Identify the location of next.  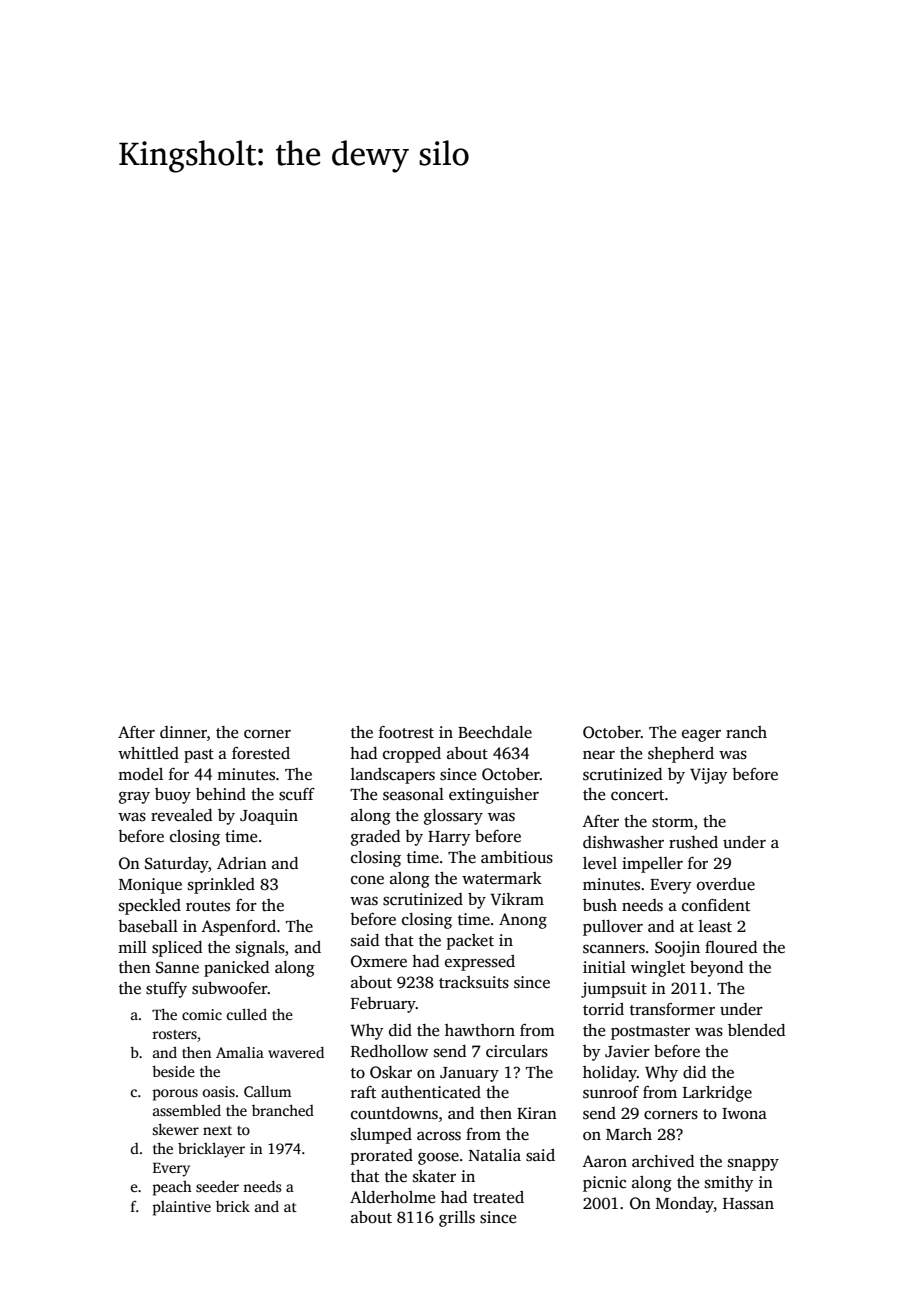
(217, 1130).
